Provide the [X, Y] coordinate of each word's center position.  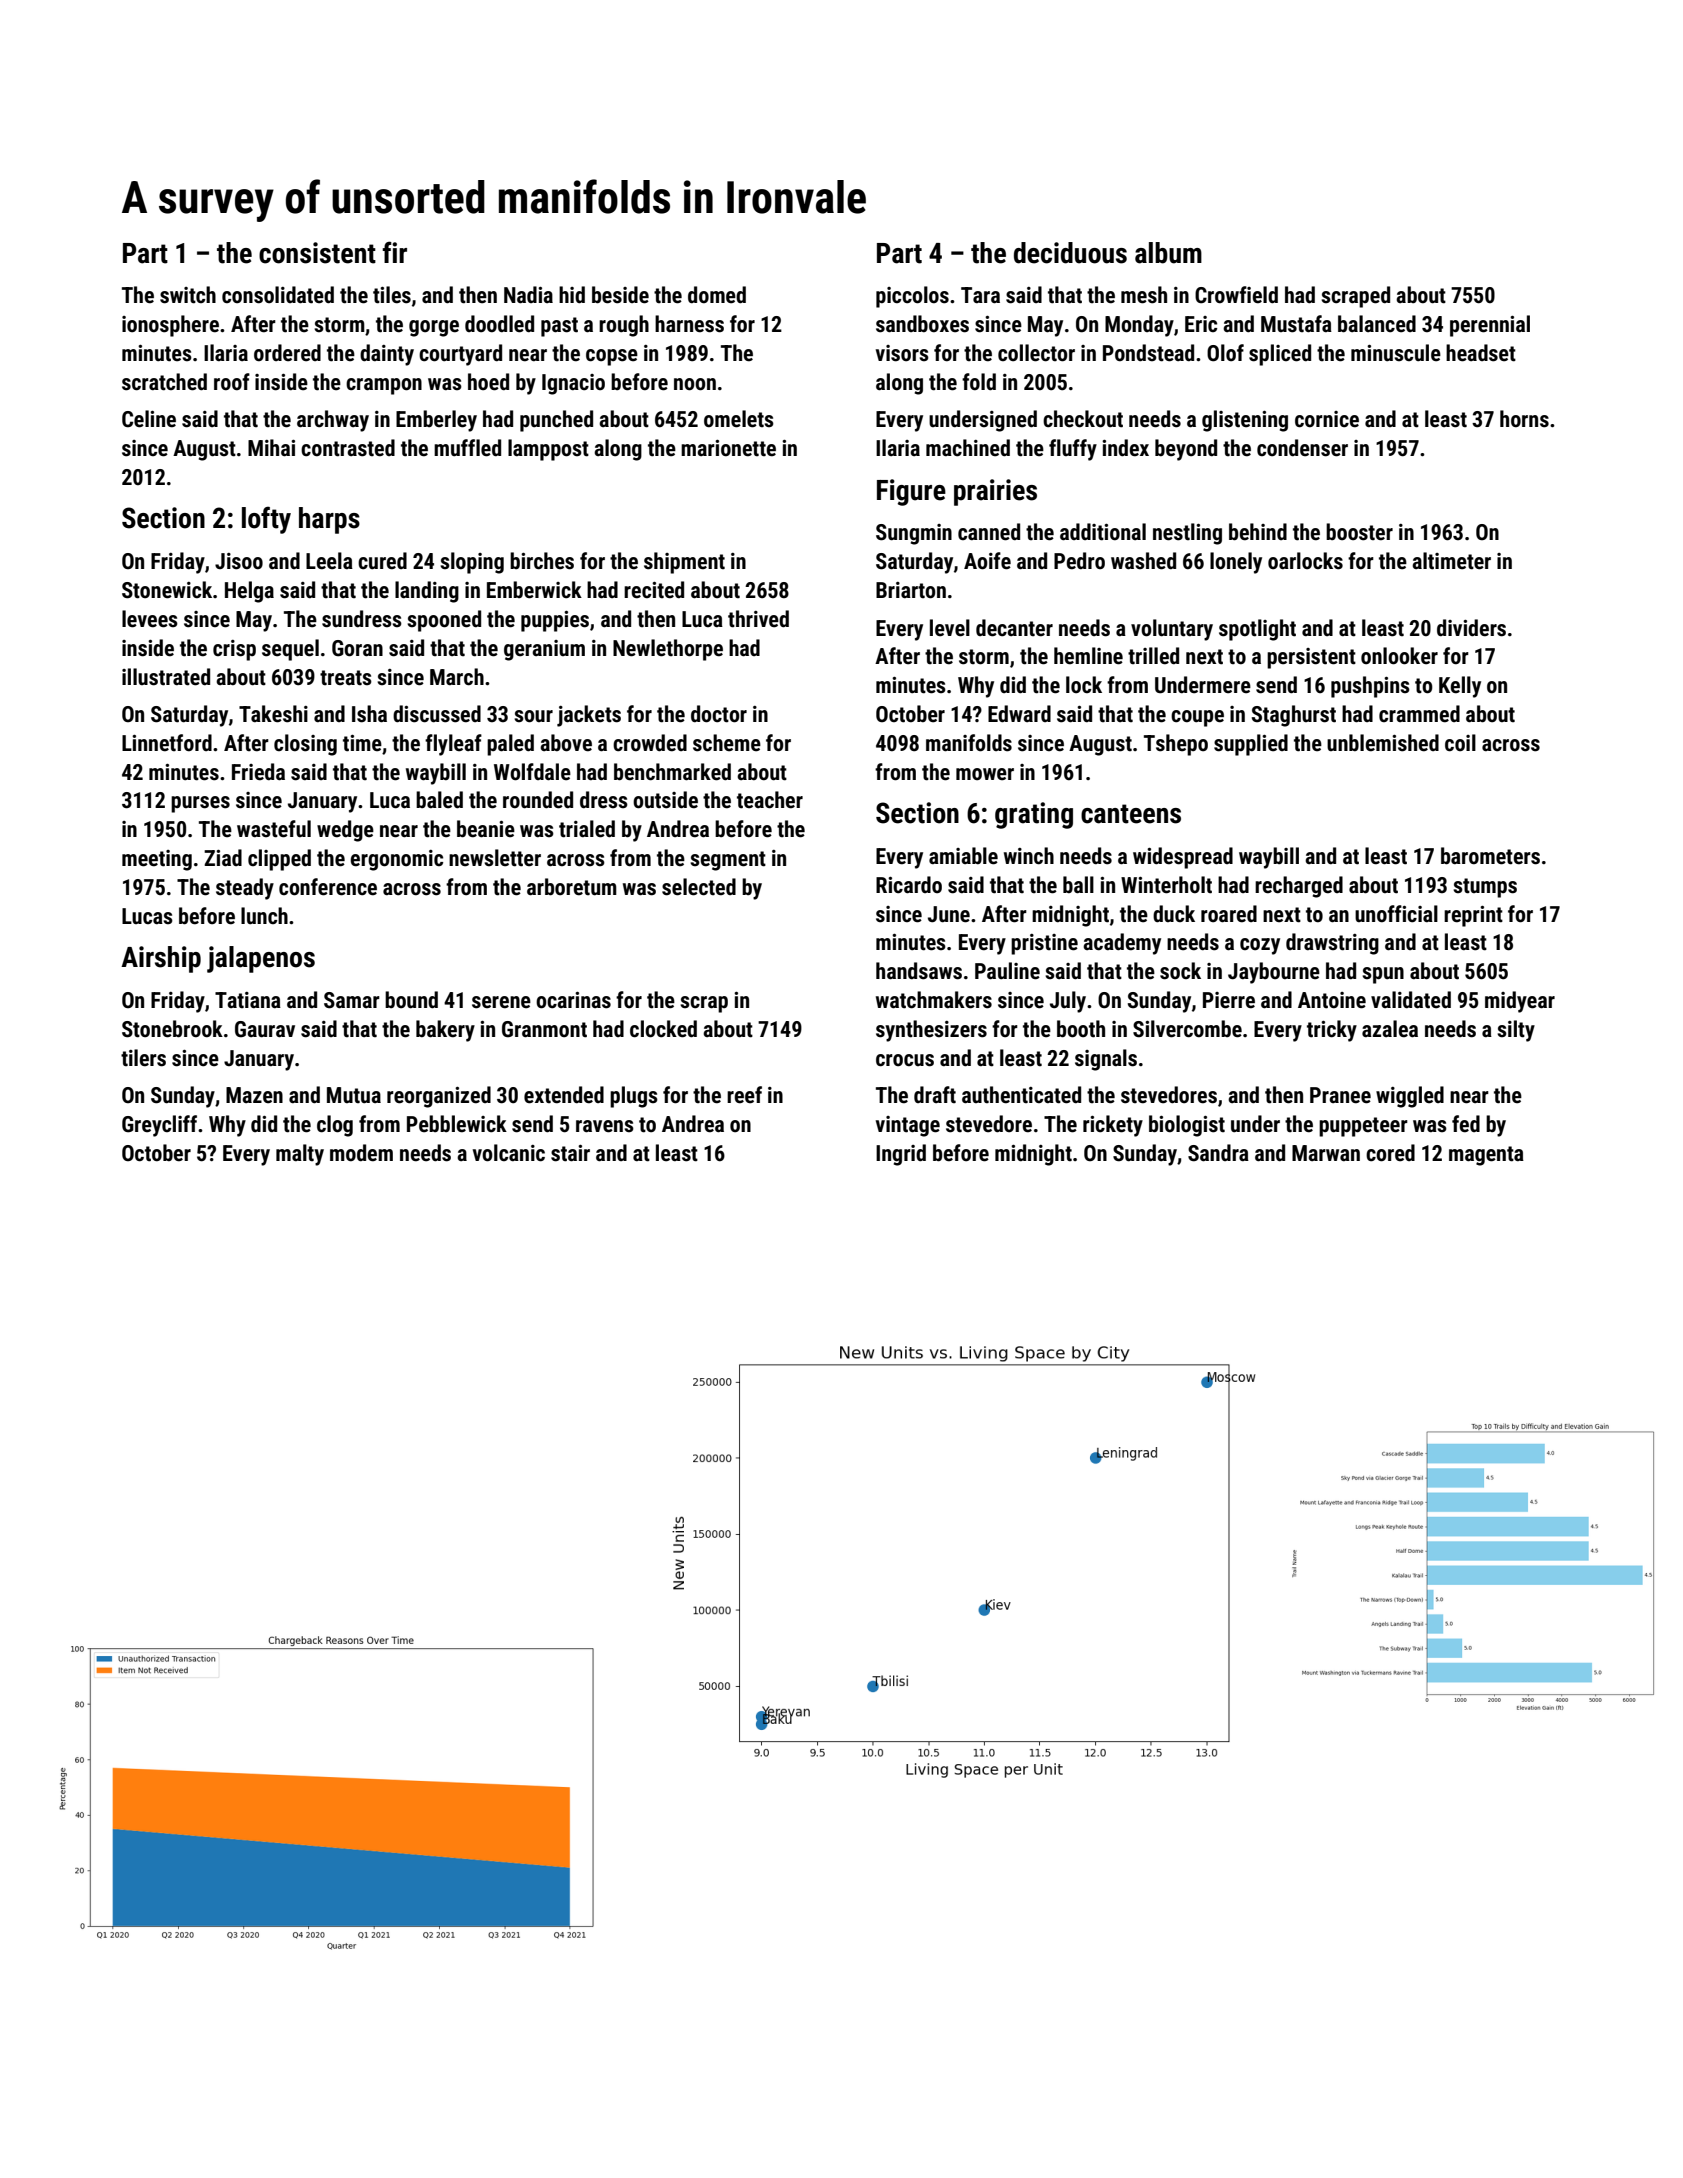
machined [968, 448]
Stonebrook [172, 1029]
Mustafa [1296, 324]
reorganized [439, 1097]
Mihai [271, 448]
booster [1359, 532]
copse [612, 357]
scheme [727, 743]
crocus [905, 1060]
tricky [1332, 1031]
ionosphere [170, 326]
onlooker [1399, 656]
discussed [437, 714]
